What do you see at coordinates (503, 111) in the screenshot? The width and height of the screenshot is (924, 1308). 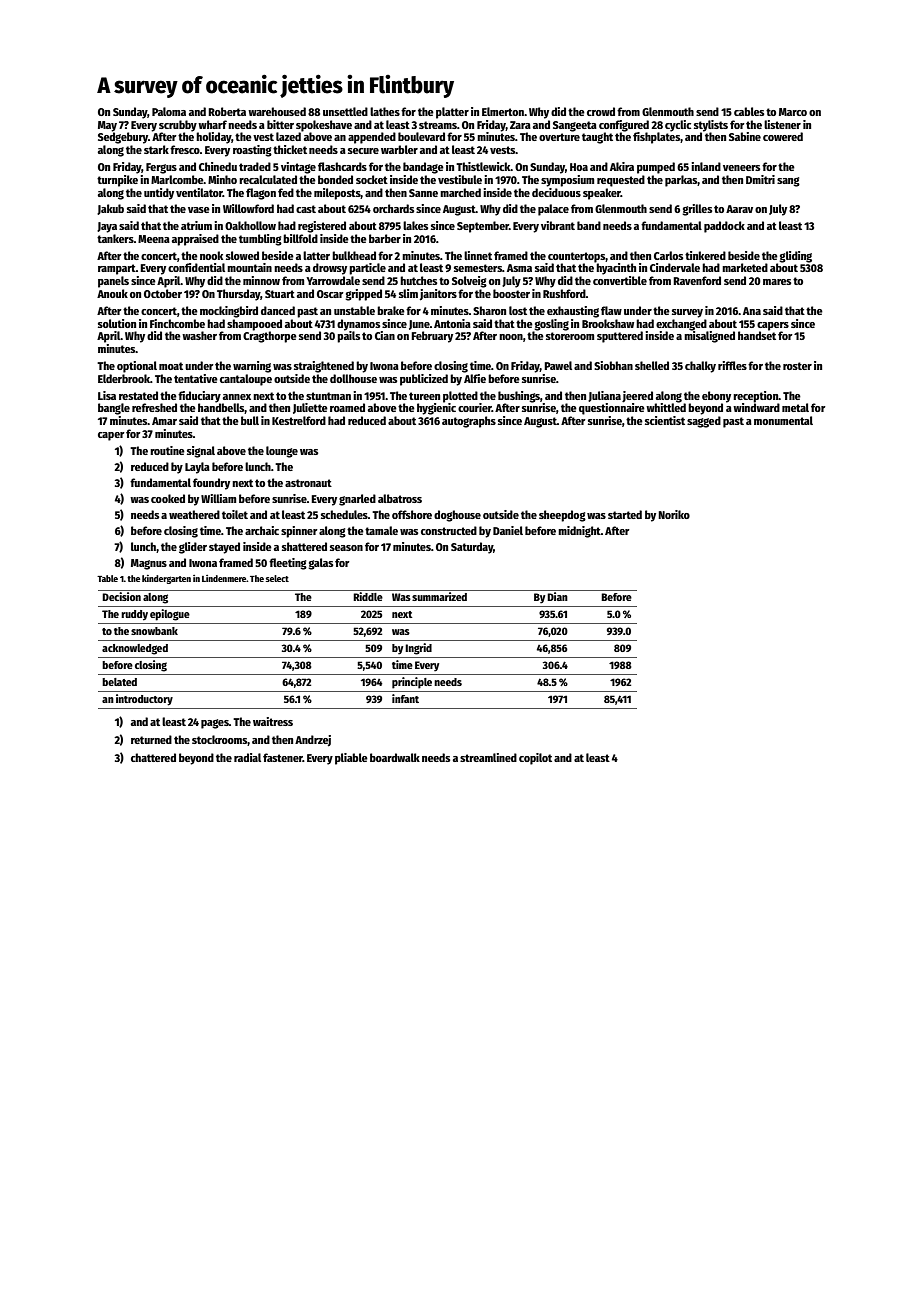 I see `Elmerton` at bounding box center [503, 111].
